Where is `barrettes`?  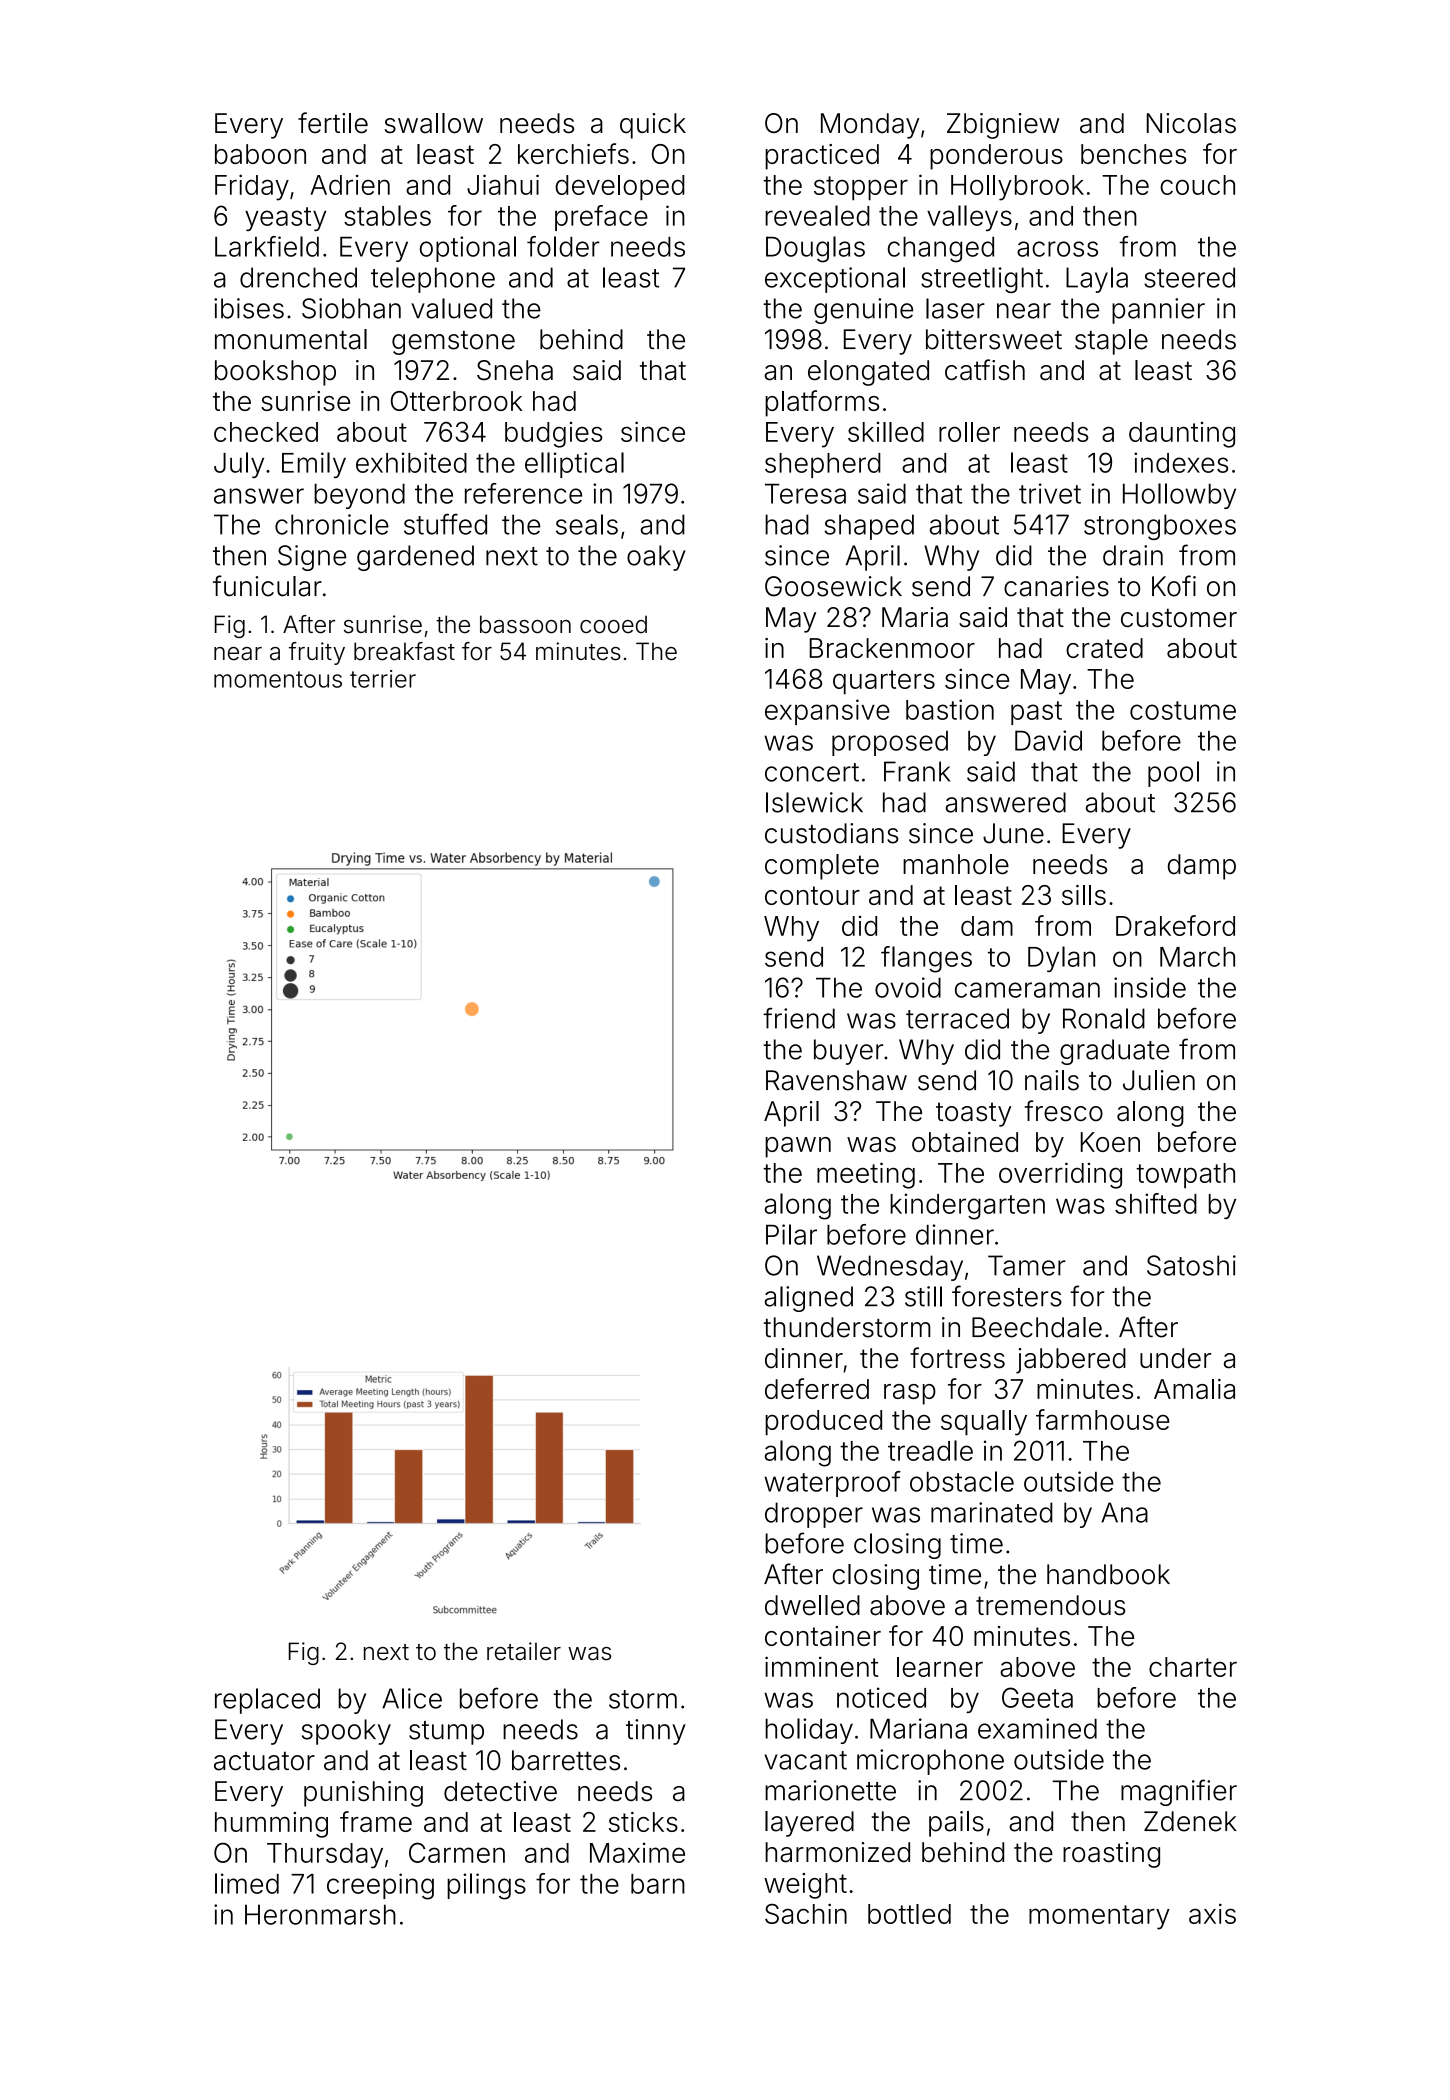
barrettes is located at coordinates (566, 1760).
